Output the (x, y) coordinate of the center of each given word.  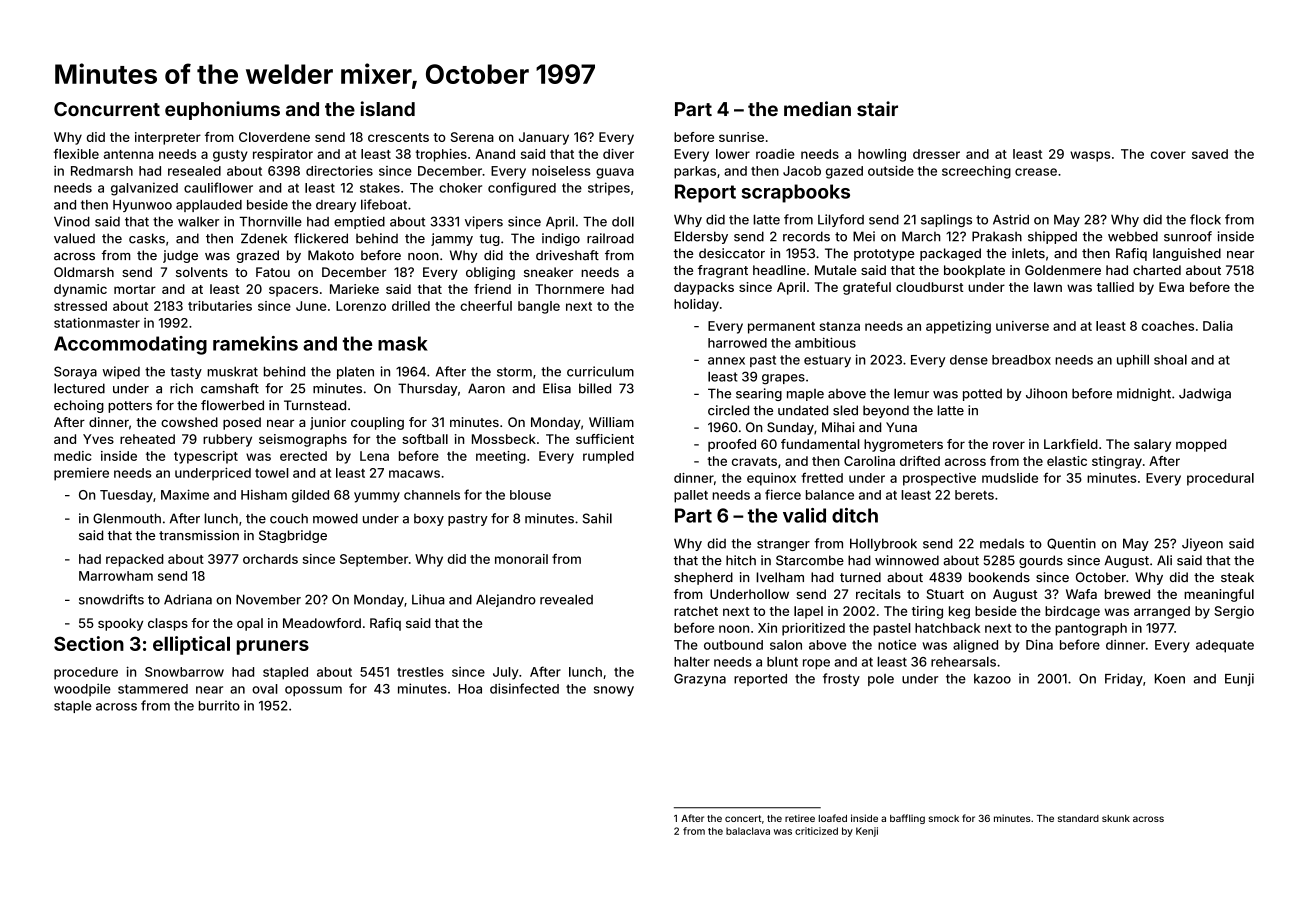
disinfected (524, 688)
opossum (313, 691)
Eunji (1239, 679)
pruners (273, 647)
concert (743, 818)
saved (1210, 154)
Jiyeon (1202, 544)
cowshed (189, 422)
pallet (691, 496)
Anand (495, 154)
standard (1078, 818)
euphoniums (222, 110)
